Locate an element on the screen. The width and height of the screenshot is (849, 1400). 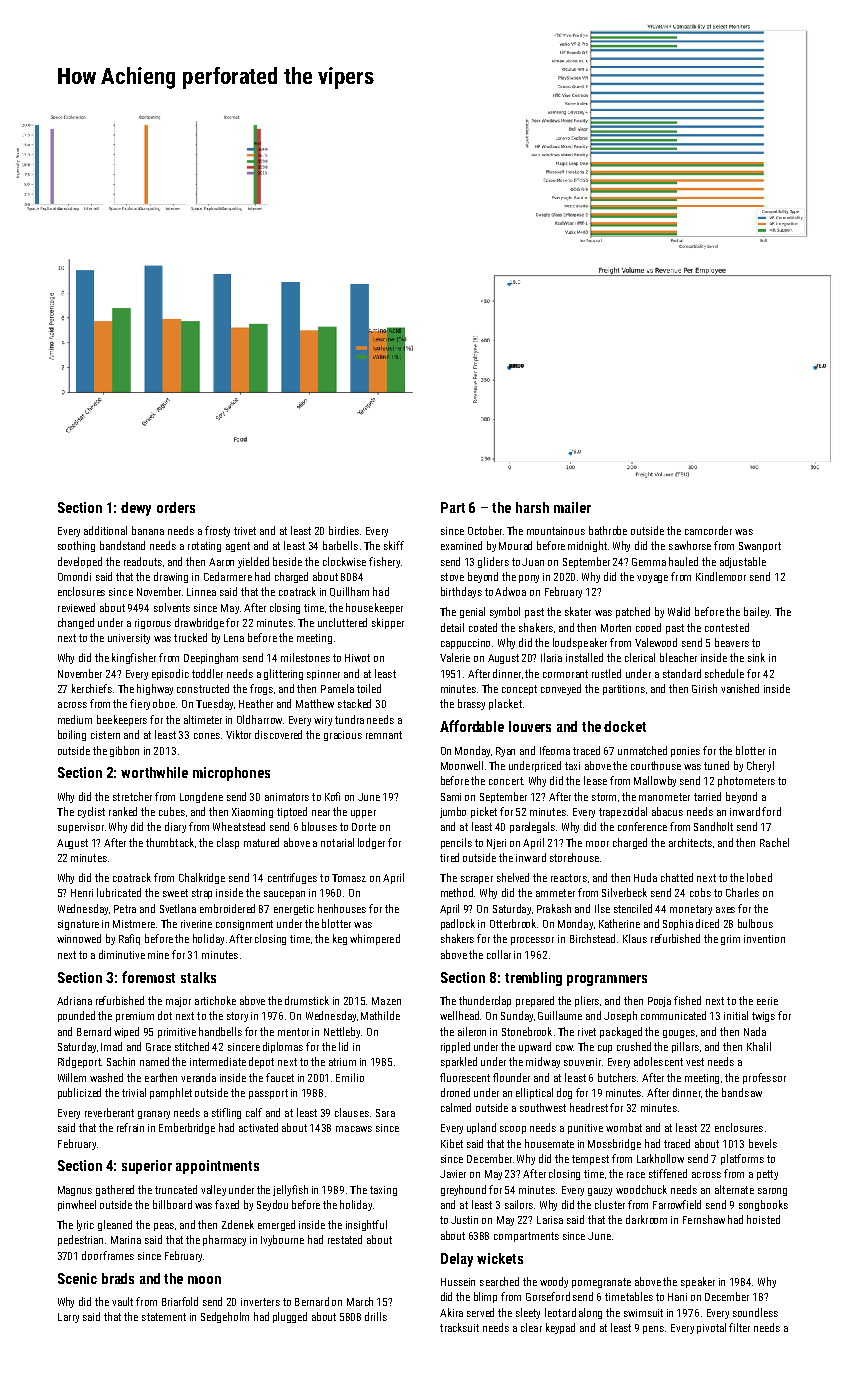
Huda is located at coordinates (645, 877).
